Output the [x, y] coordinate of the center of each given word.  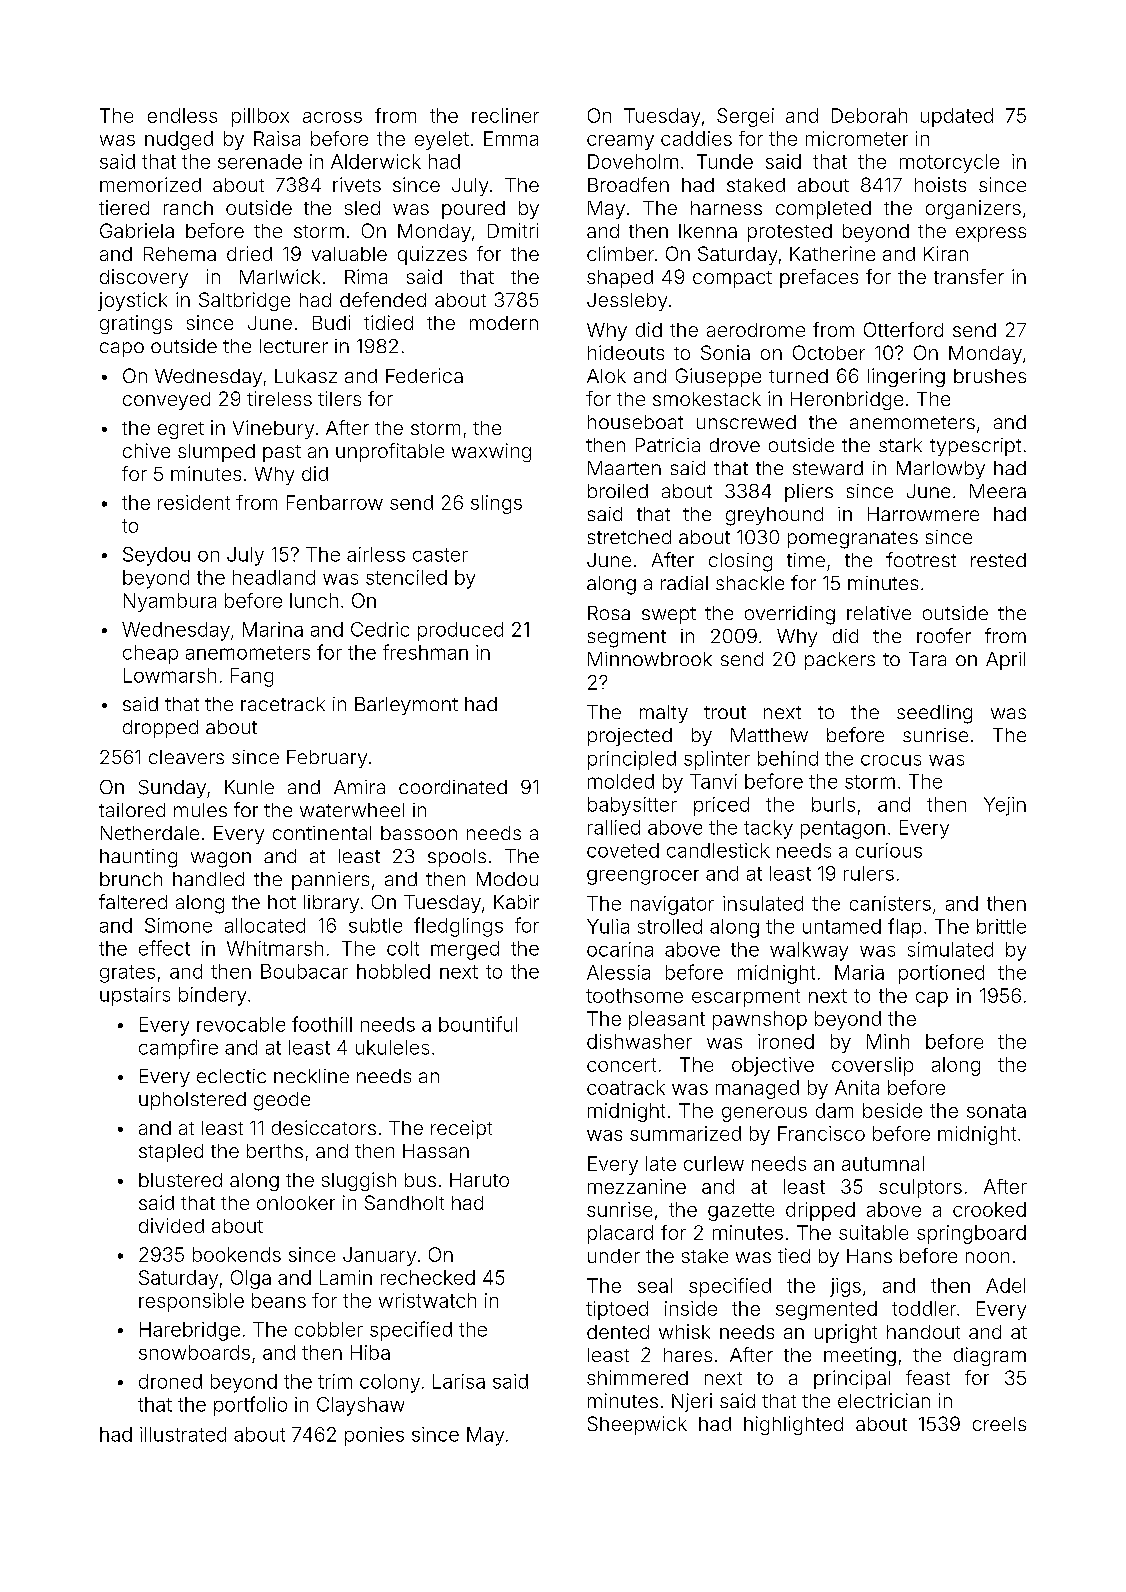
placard [620, 1234]
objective [773, 1066]
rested [998, 560]
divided [171, 1225]
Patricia [668, 445]
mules [200, 810]
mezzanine [637, 1186]
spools [457, 858]
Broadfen [628, 184]
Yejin [1005, 806]
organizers [973, 209]
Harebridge [190, 1331]
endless [182, 115]
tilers [339, 398]
